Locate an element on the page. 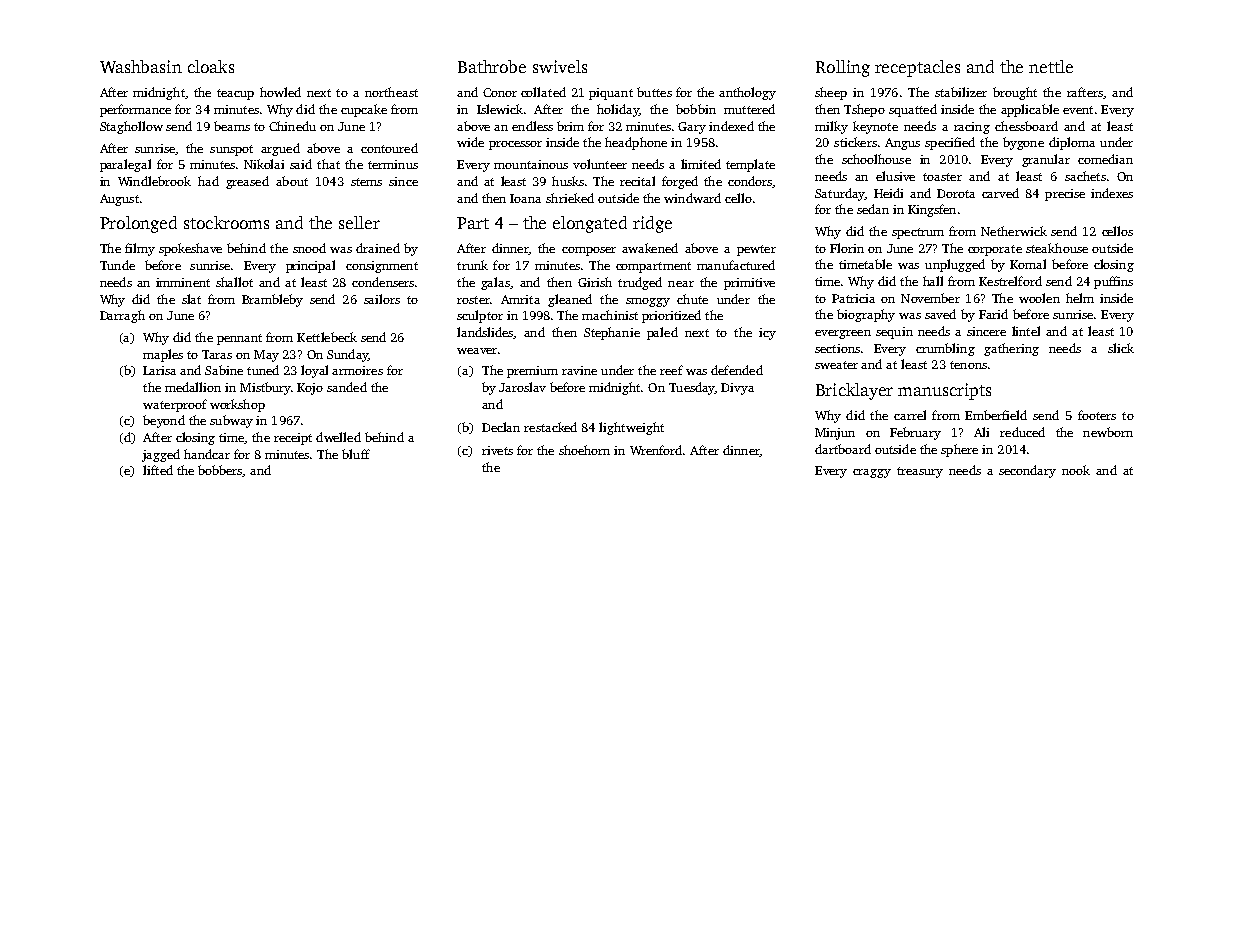  shoehorn is located at coordinates (584, 450).
